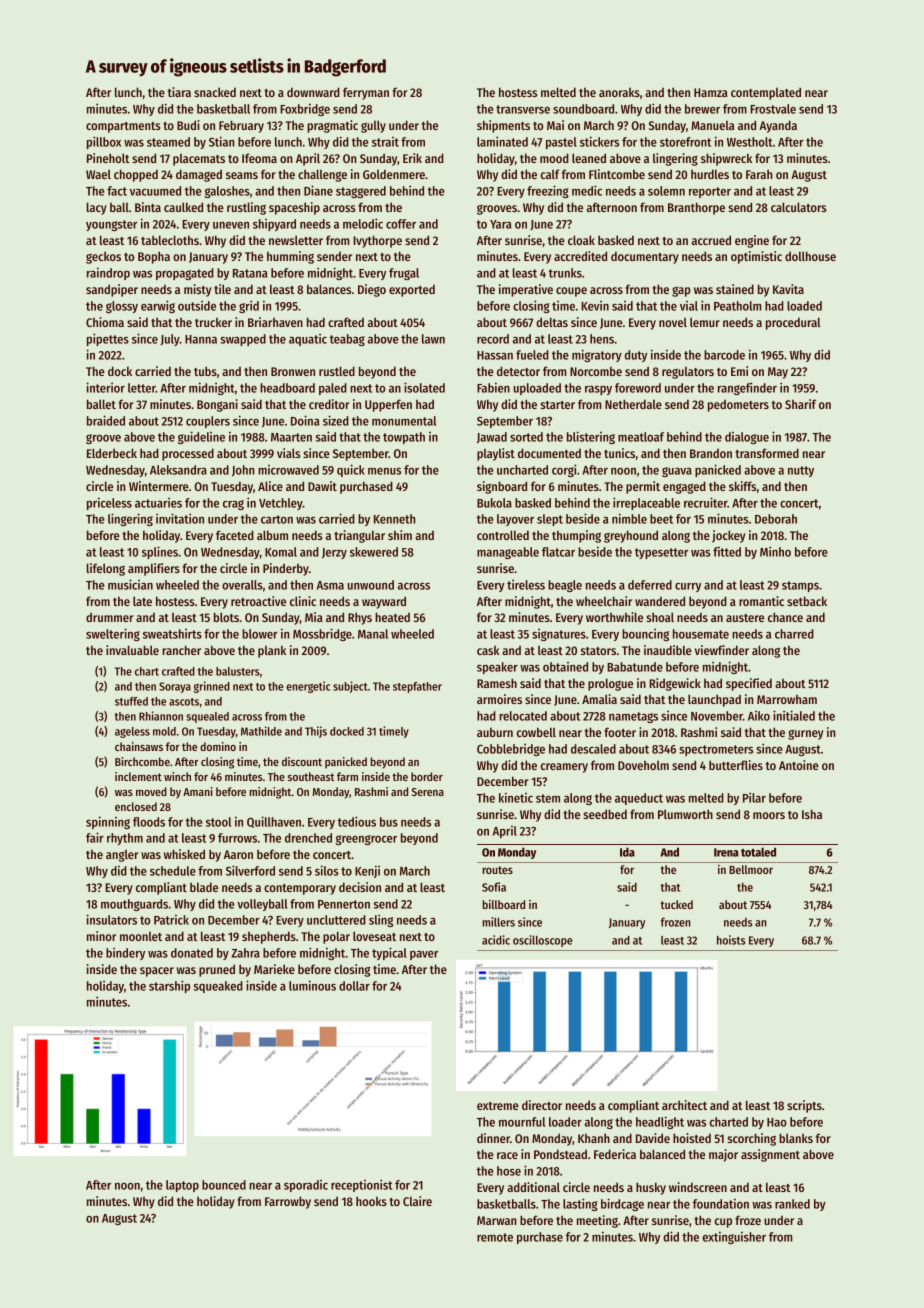  Describe the element at coordinates (756, 257) in the screenshot. I see `optimistic` at that location.
